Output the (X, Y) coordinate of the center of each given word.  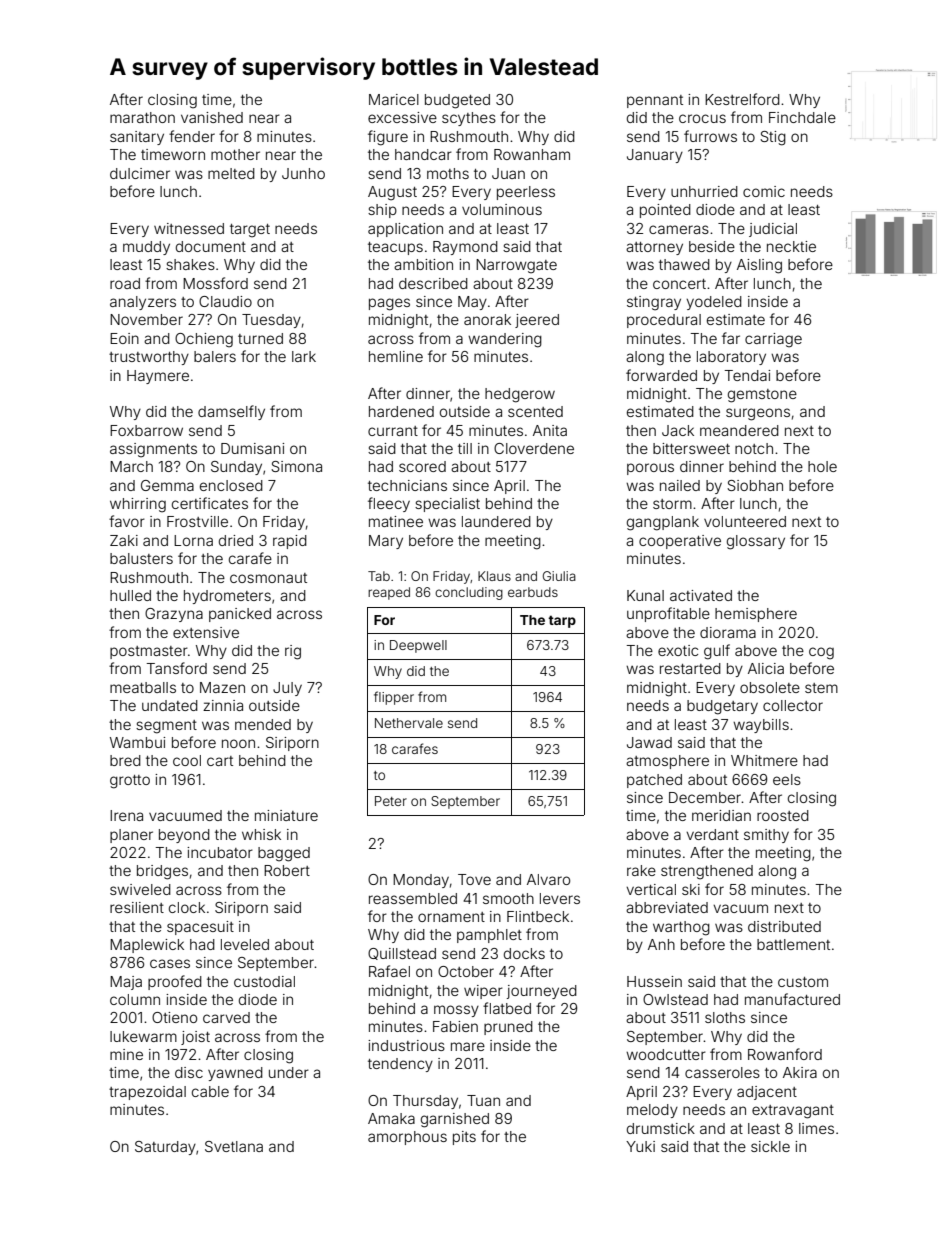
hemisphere (756, 615)
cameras (679, 229)
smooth (508, 898)
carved (226, 1017)
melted (231, 173)
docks (524, 953)
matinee (396, 521)
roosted (783, 815)
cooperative (680, 542)
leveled (245, 944)
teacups (395, 248)
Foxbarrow (146, 430)
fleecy (389, 504)
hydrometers (227, 597)
